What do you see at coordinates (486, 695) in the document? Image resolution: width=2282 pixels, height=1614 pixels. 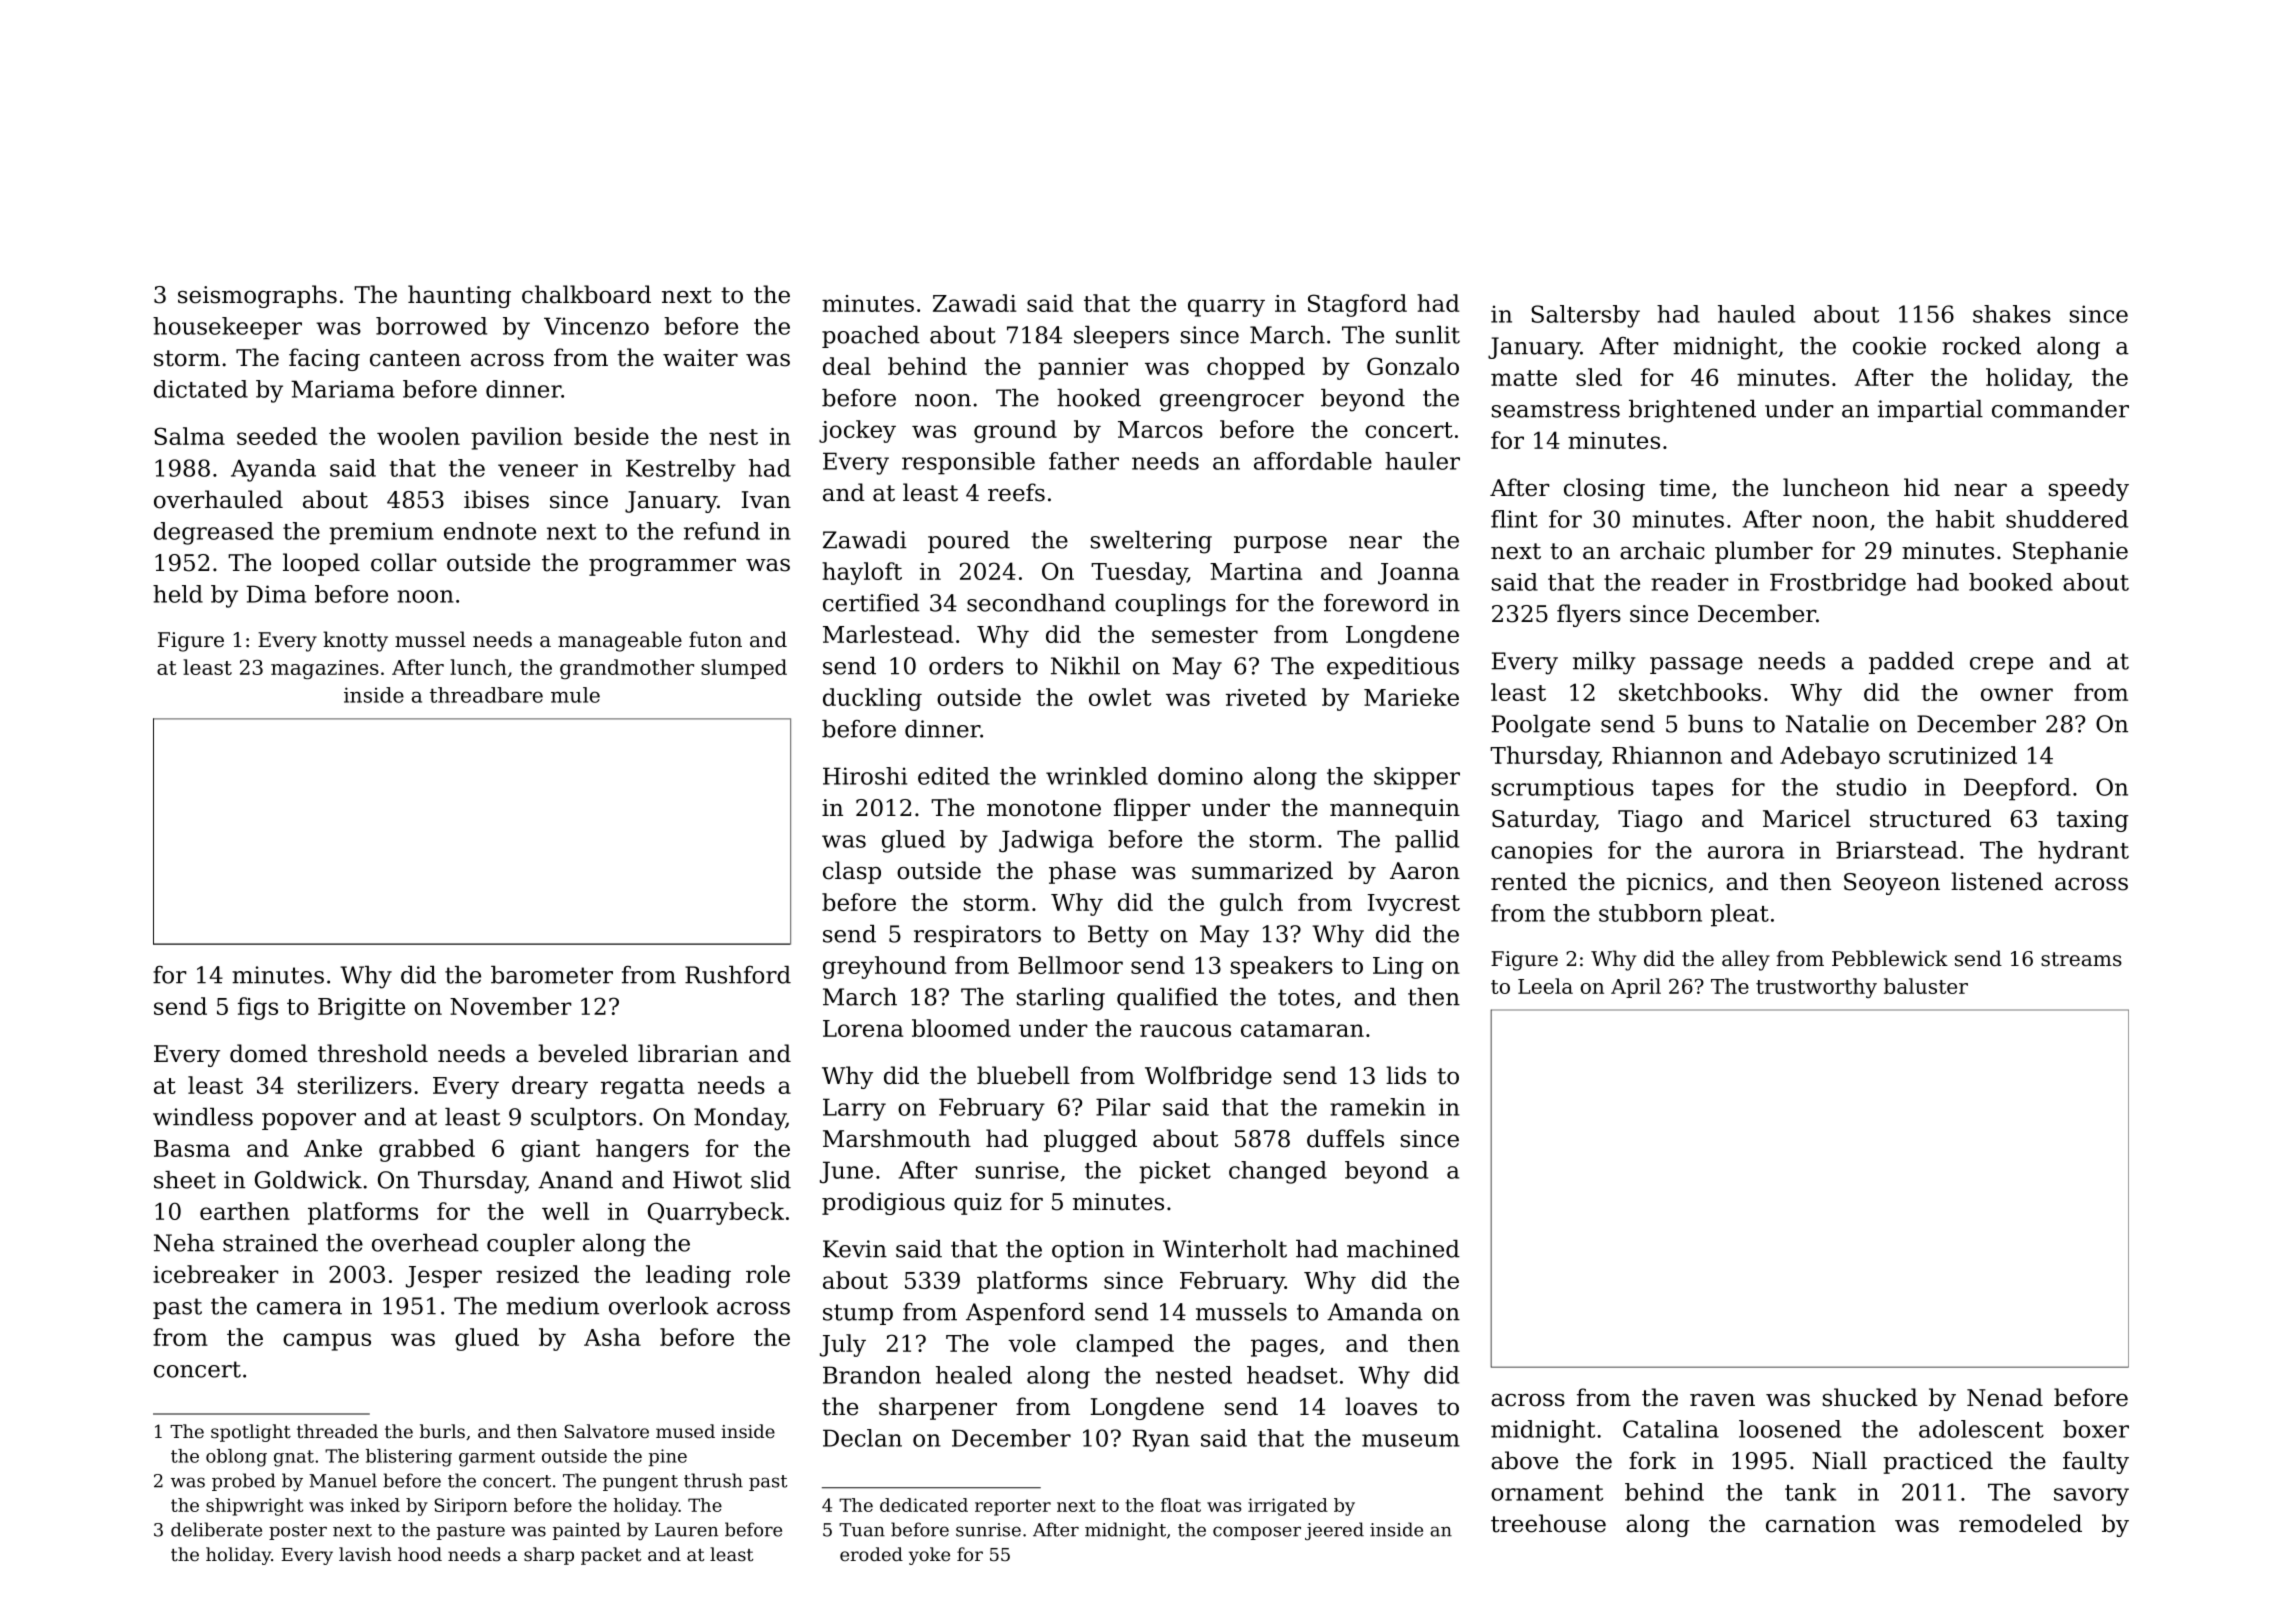 I see `threadbare` at bounding box center [486, 695].
